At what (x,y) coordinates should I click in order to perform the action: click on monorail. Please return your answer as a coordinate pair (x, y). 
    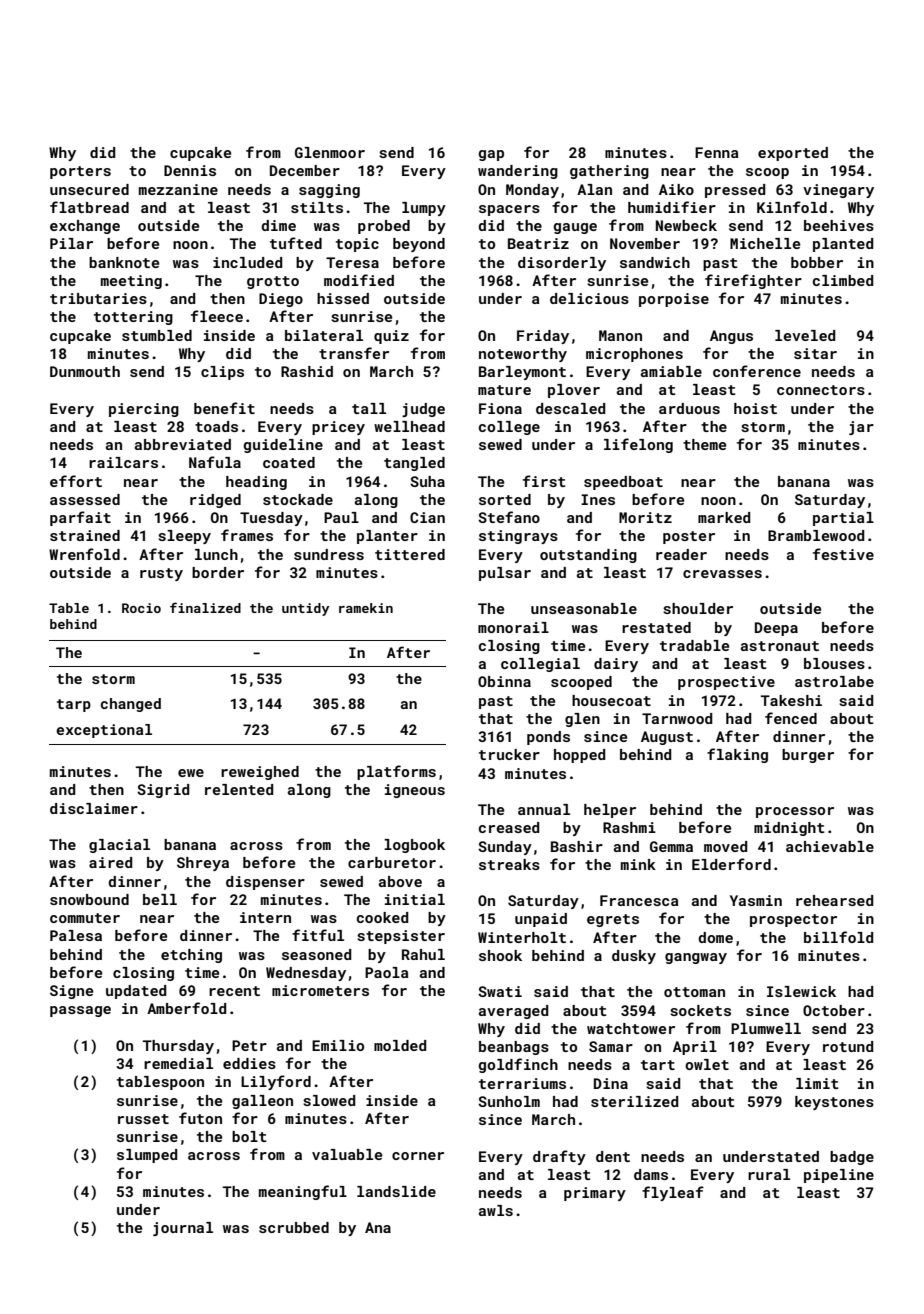
    Looking at the image, I should click on (513, 627).
